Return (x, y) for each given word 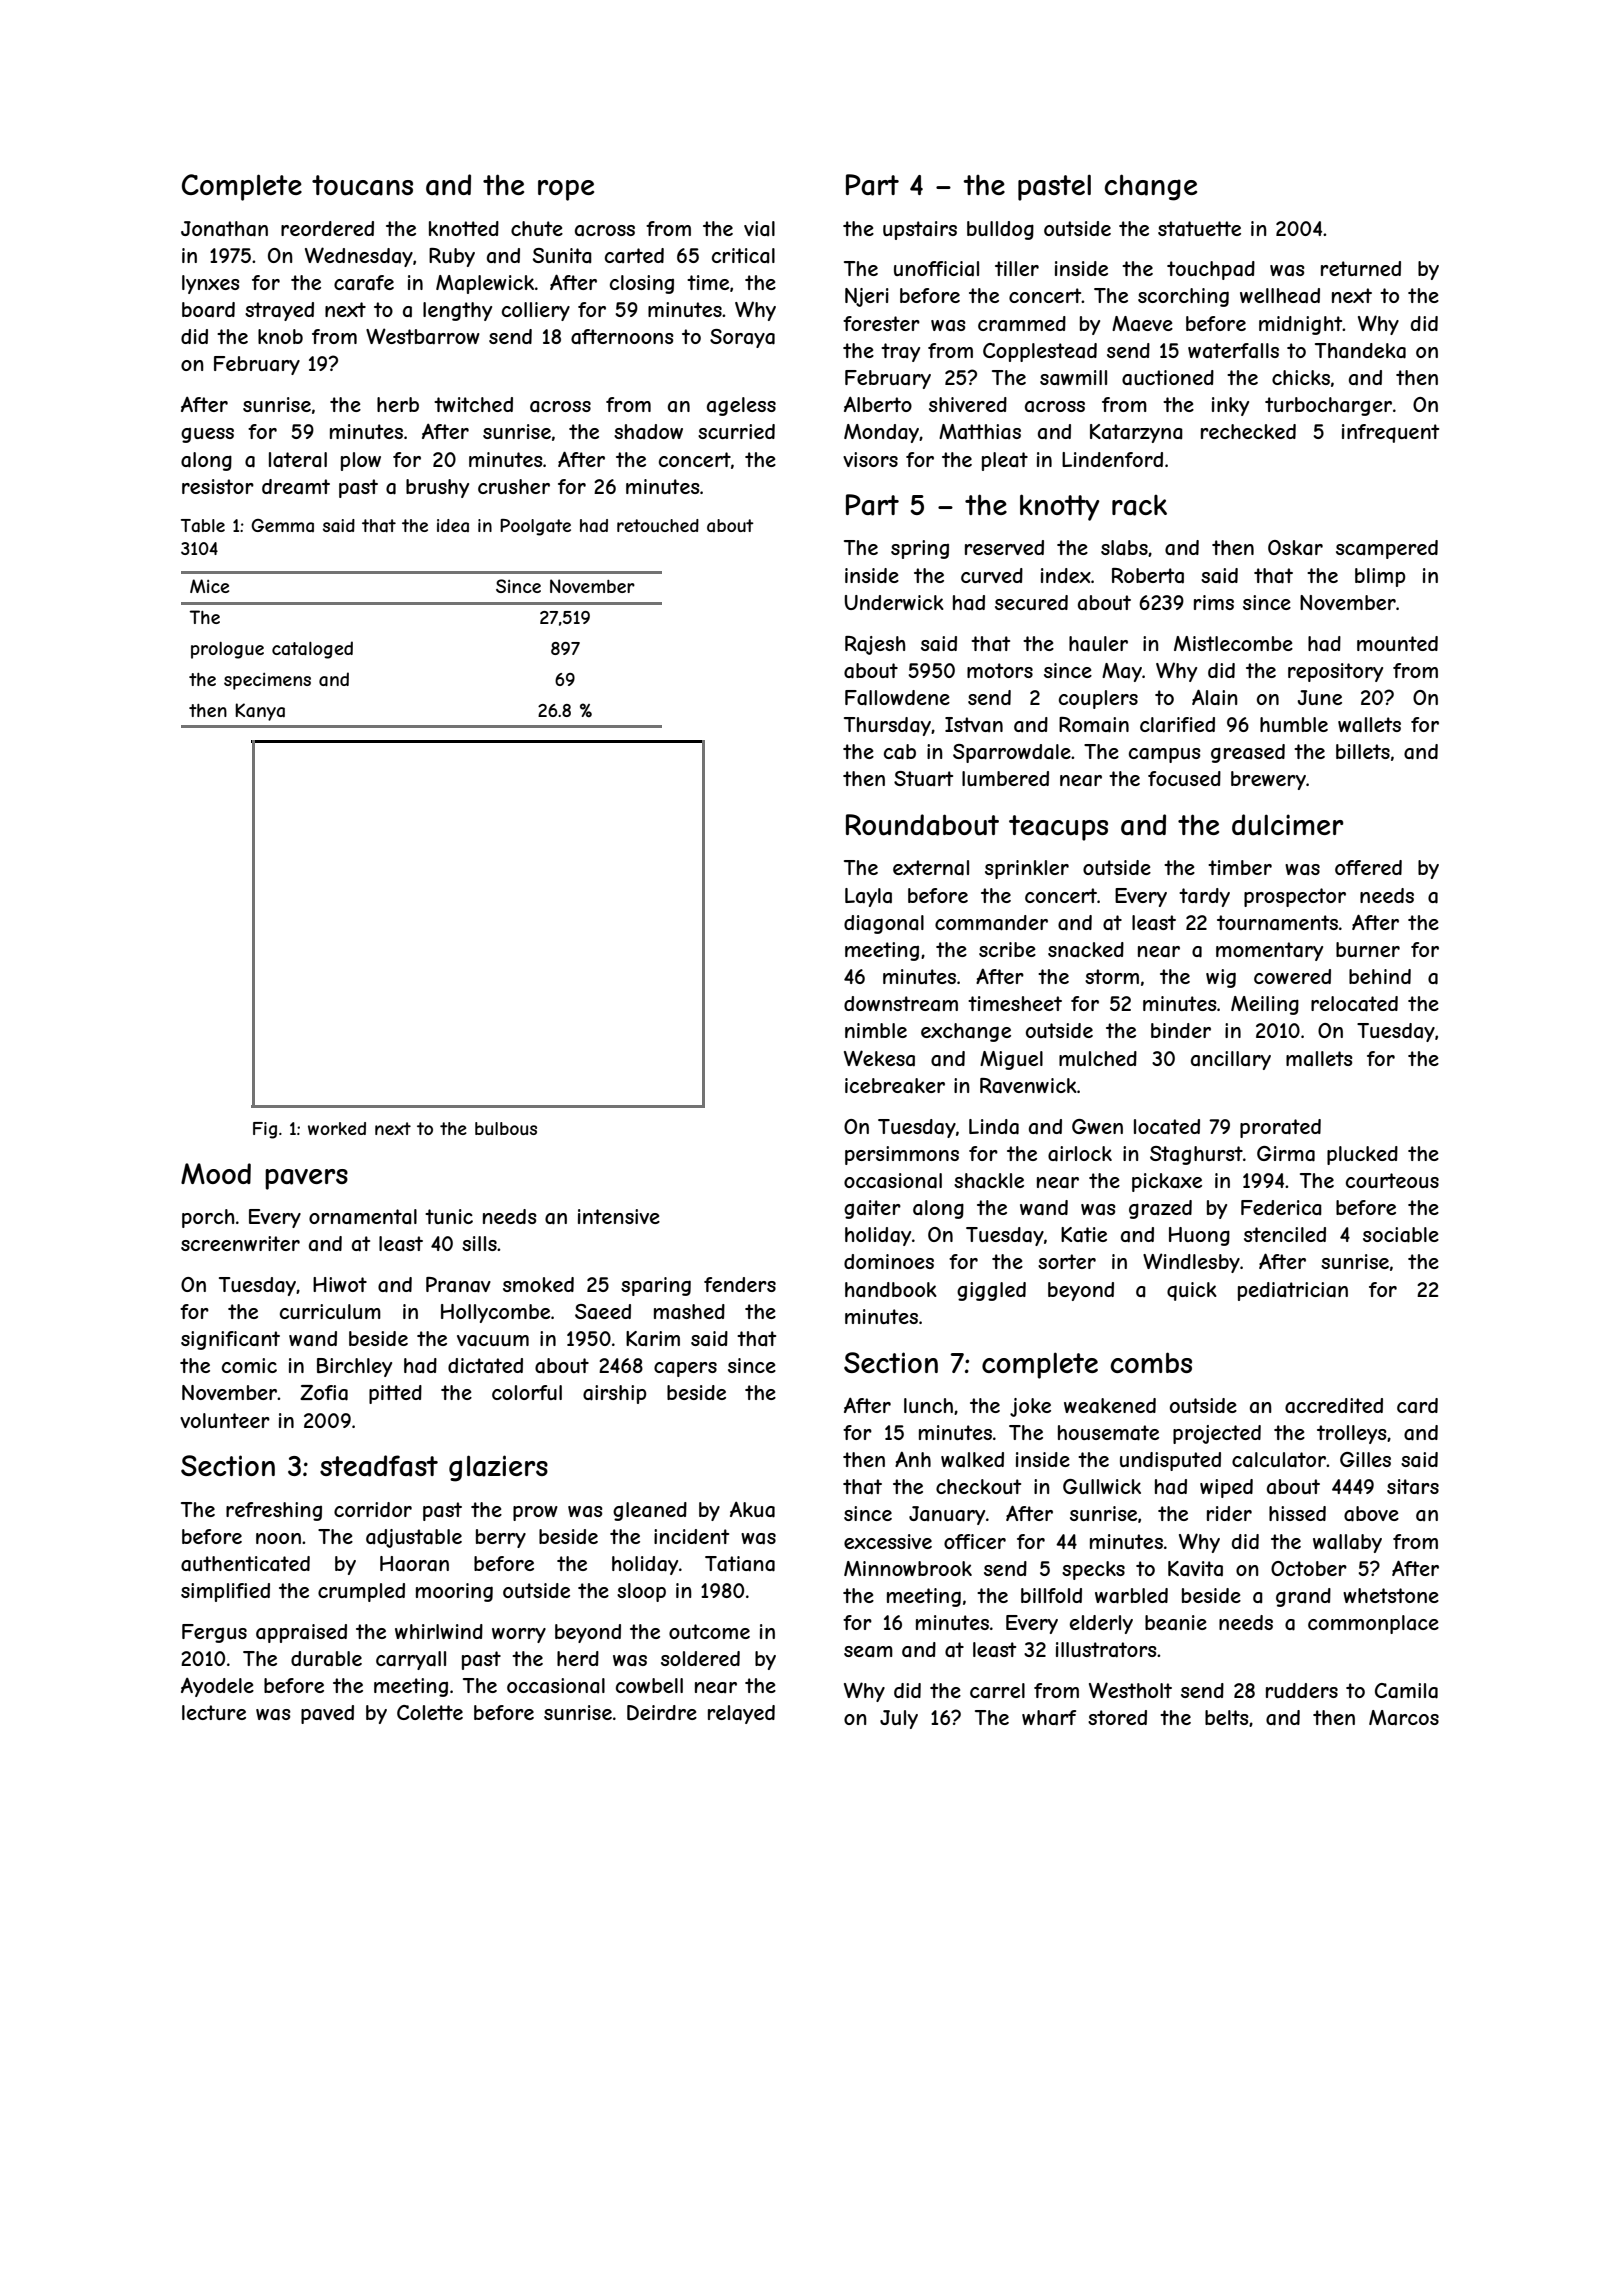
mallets (1319, 1059)
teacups (1058, 828)
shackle (989, 1180)
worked (337, 1128)
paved (327, 1714)
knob (280, 336)
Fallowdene (897, 698)
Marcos (1404, 1718)
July (899, 1719)
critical (743, 255)
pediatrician (1293, 1291)
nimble (876, 1030)
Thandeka (1360, 351)
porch (208, 1218)
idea (453, 525)
